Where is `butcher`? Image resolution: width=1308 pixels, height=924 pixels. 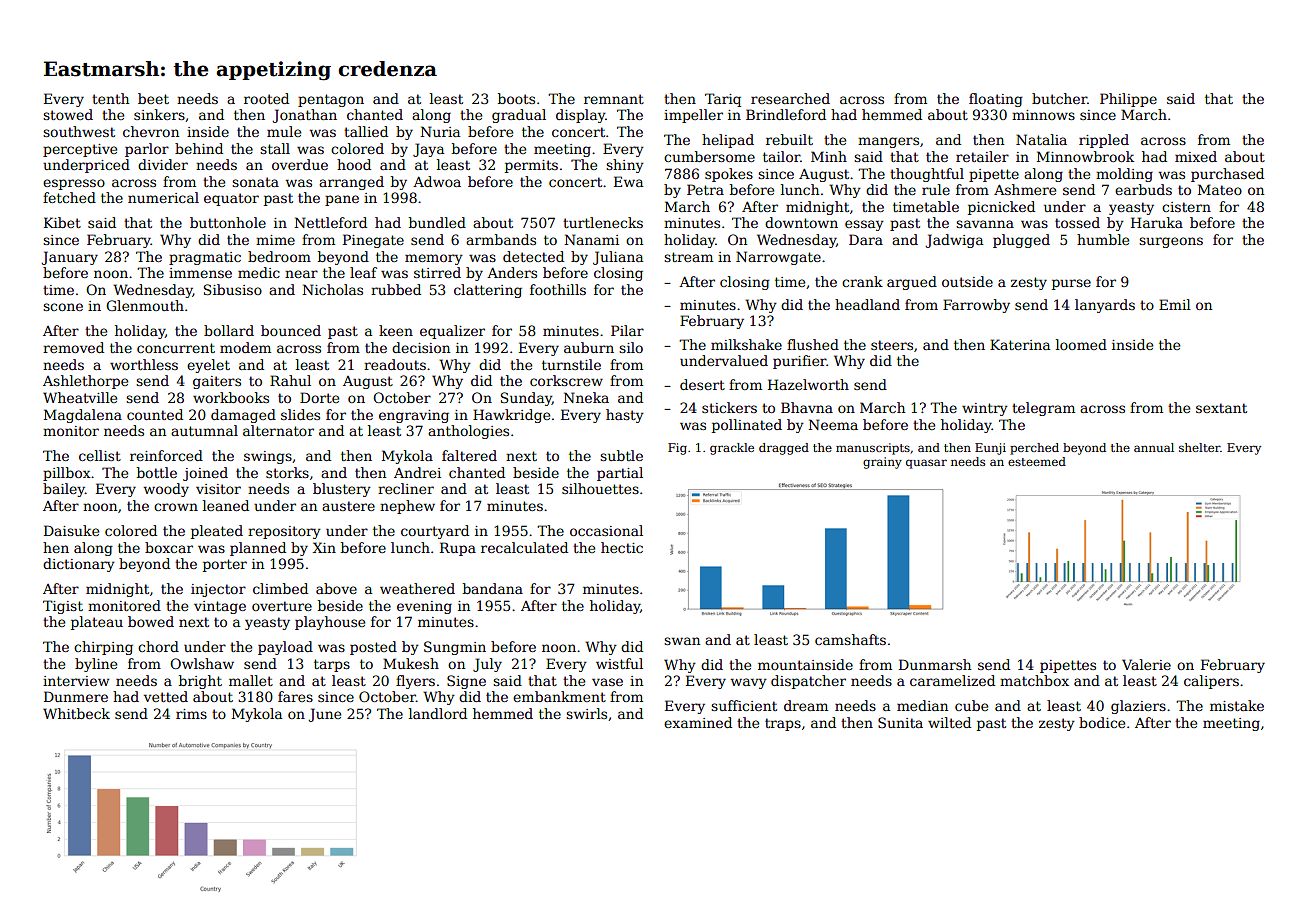 butcher is located at coordinates (1059, 98).
